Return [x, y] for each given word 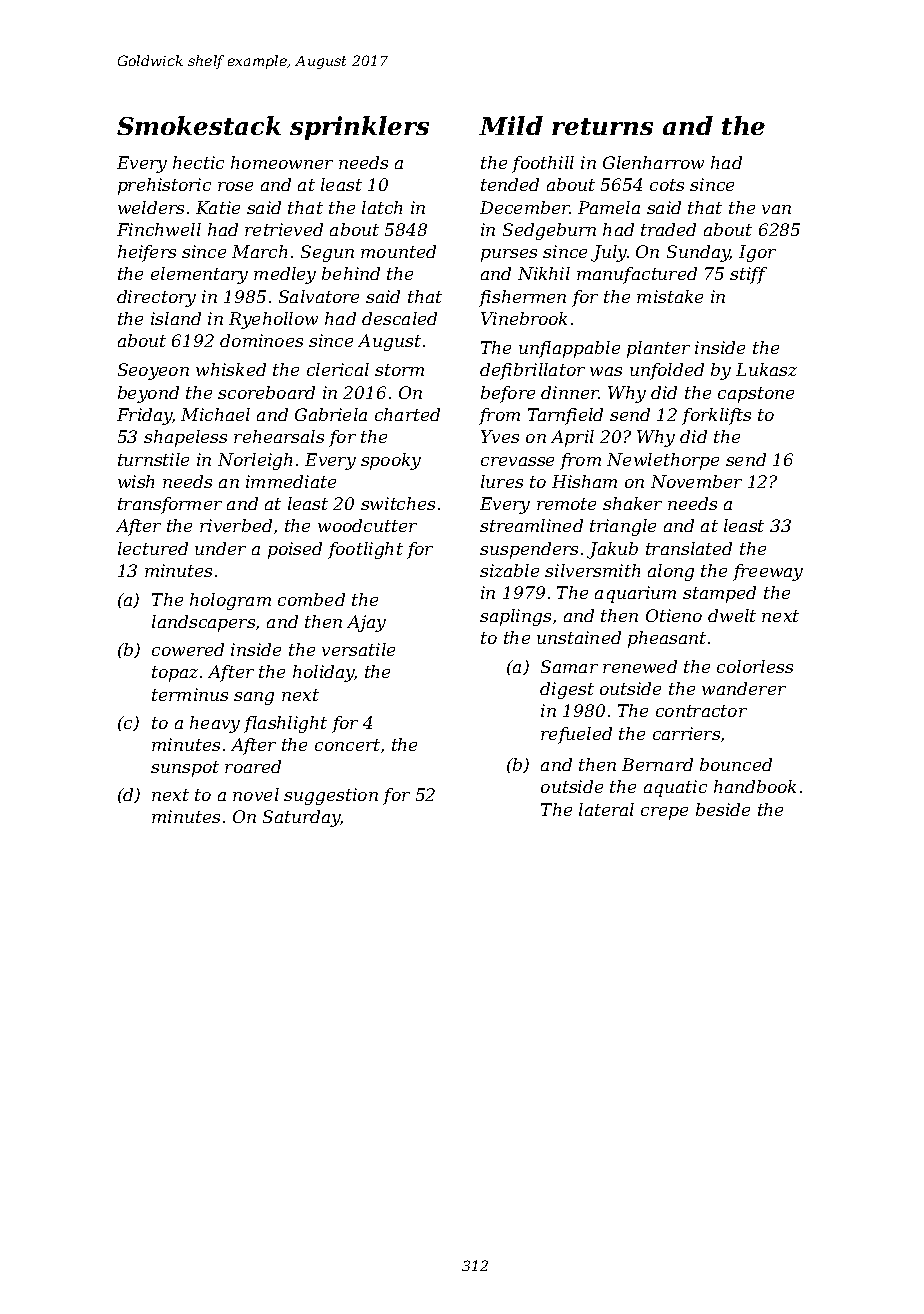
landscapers [203, 623]
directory [156, 298]
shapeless [185, 438]
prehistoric [164, 186]
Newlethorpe [663, 461]
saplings [515, 617]
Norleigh [255, 461]
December [525, 207]
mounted [398, 251]
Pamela [609, 207]
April [572, 438]
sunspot [185, 769]
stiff [748, 275]
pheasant [667, 639]
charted [407, 414]
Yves [500, 436]
